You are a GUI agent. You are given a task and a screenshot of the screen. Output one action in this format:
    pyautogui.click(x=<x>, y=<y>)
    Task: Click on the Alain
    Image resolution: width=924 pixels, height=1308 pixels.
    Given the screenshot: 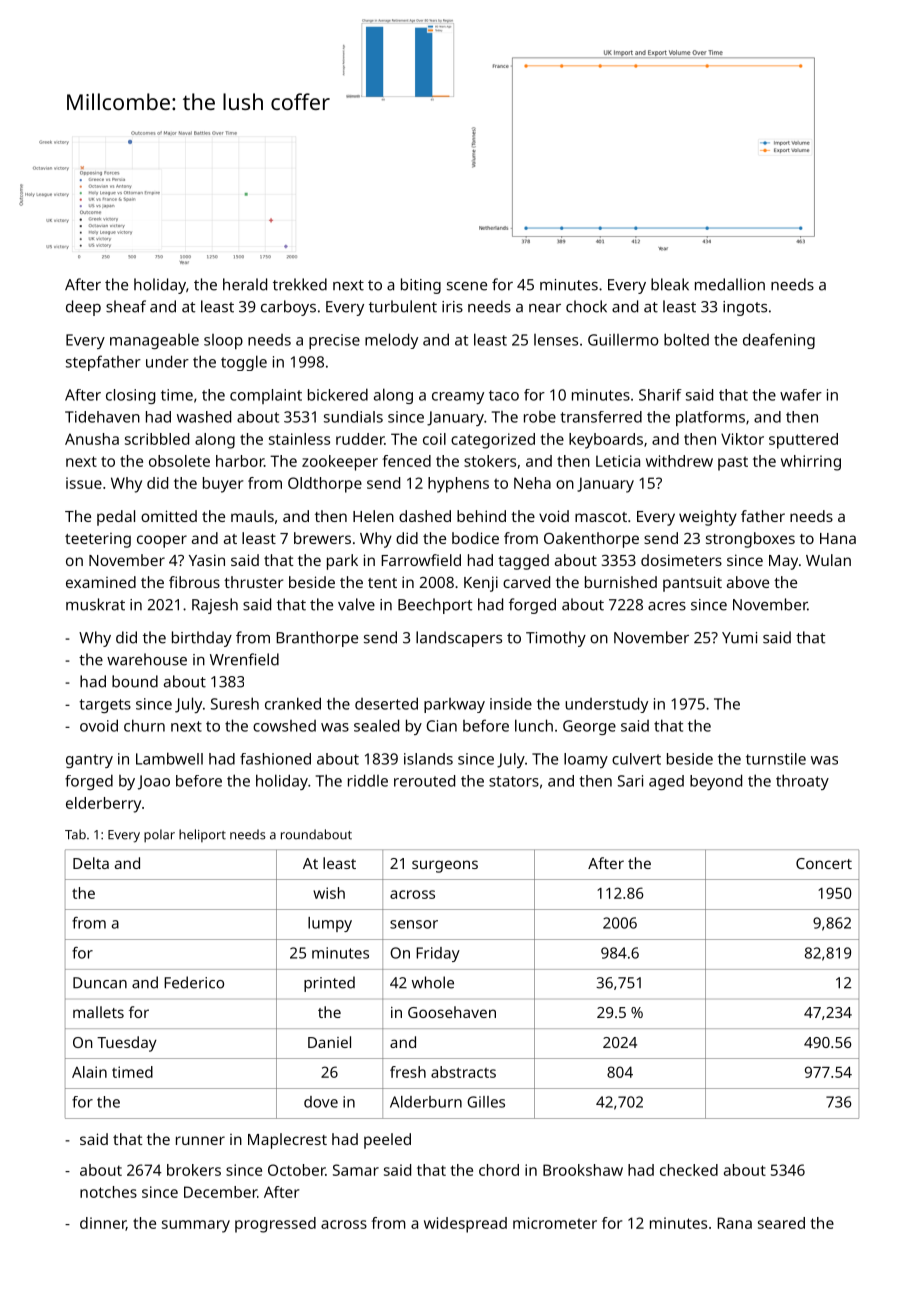 What is the action you would take?
    pyautogui.click(x=89, y=1072)
